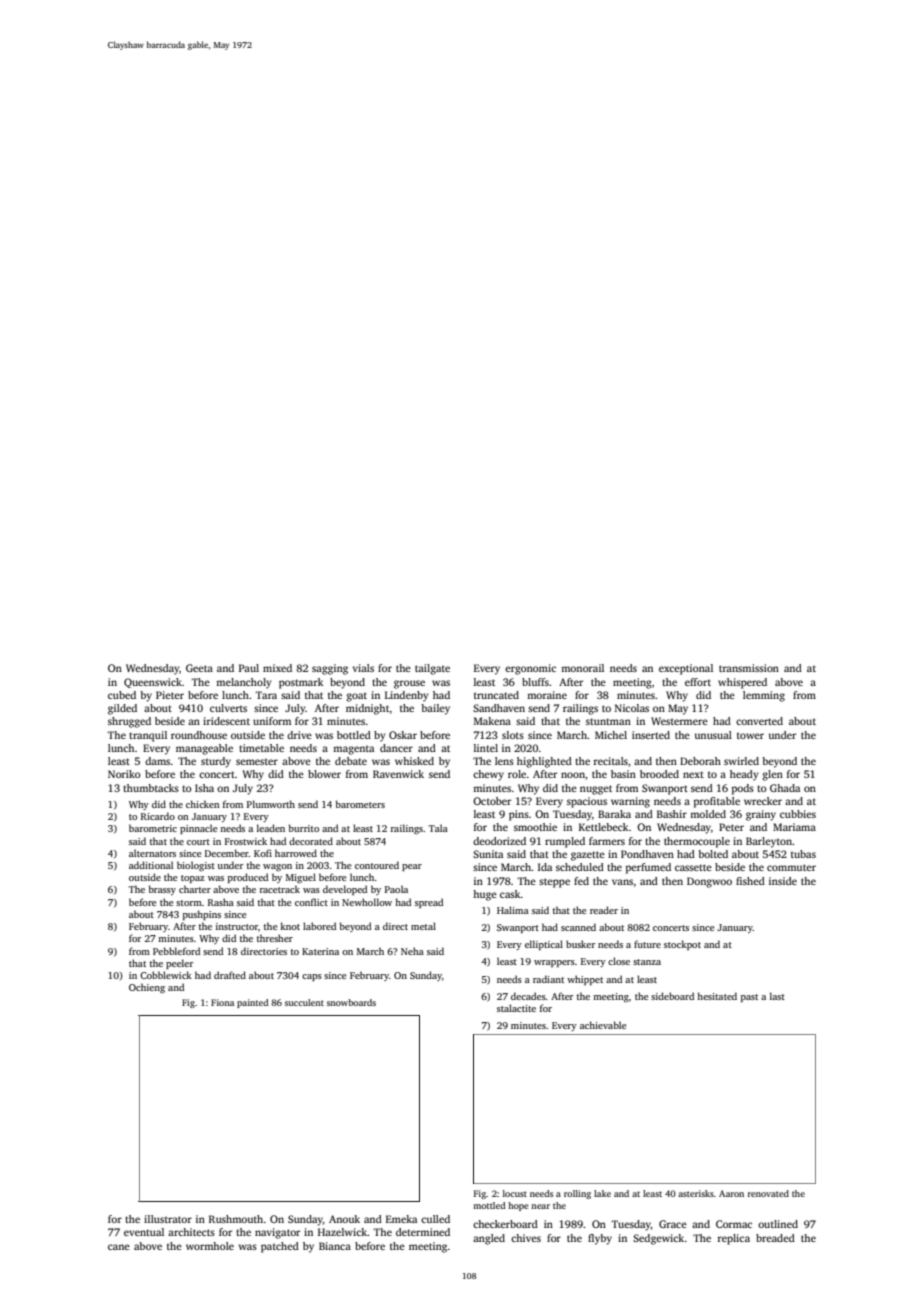 The image size is (924, 1308). Describe the element at coordinates (582, 668) in the screenshot. I see `monorail` at that location.
